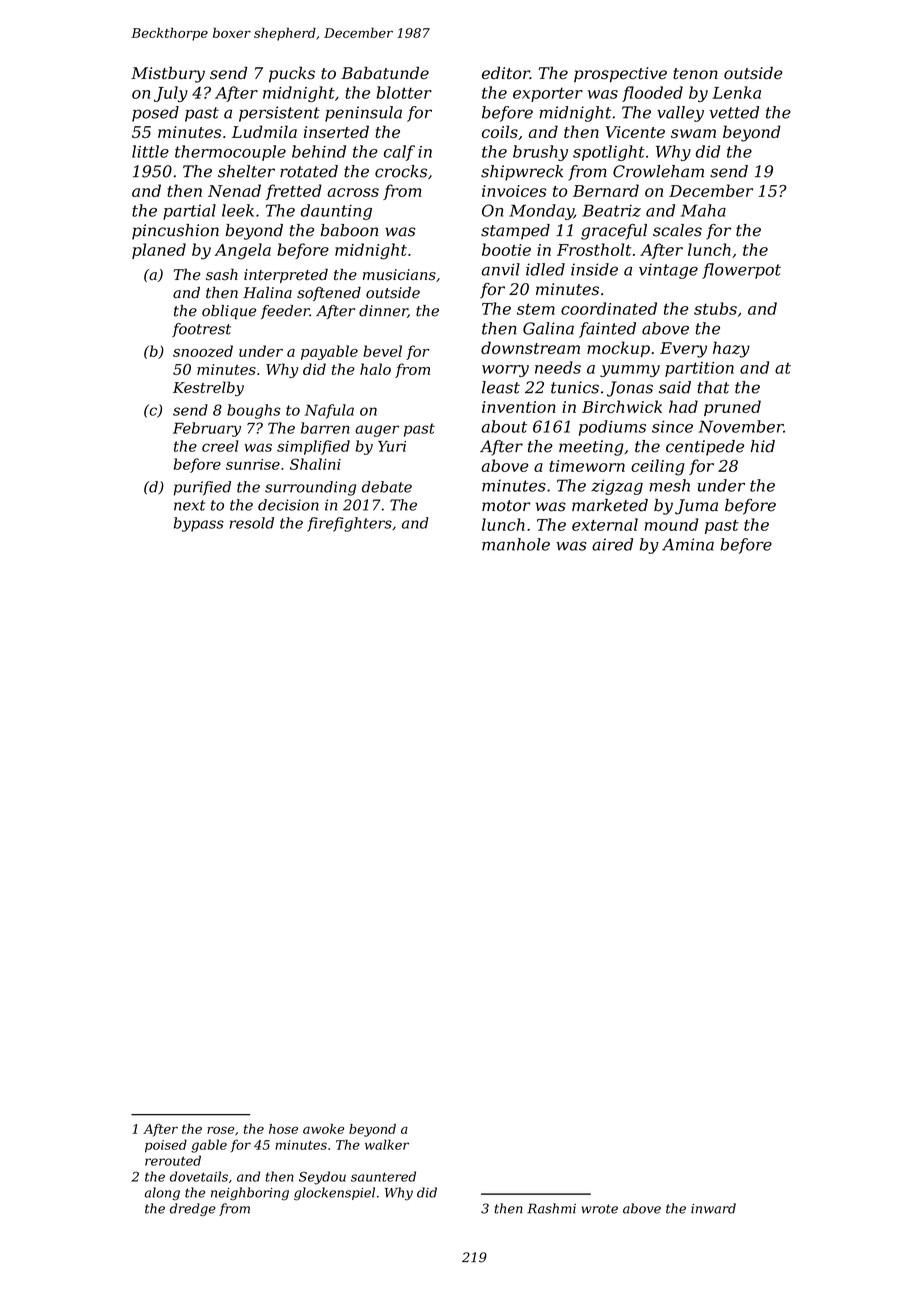  What do you see at coordinates (383, 1176) in the page?
I see `sauntered` at bounding box center [383, 1176].
